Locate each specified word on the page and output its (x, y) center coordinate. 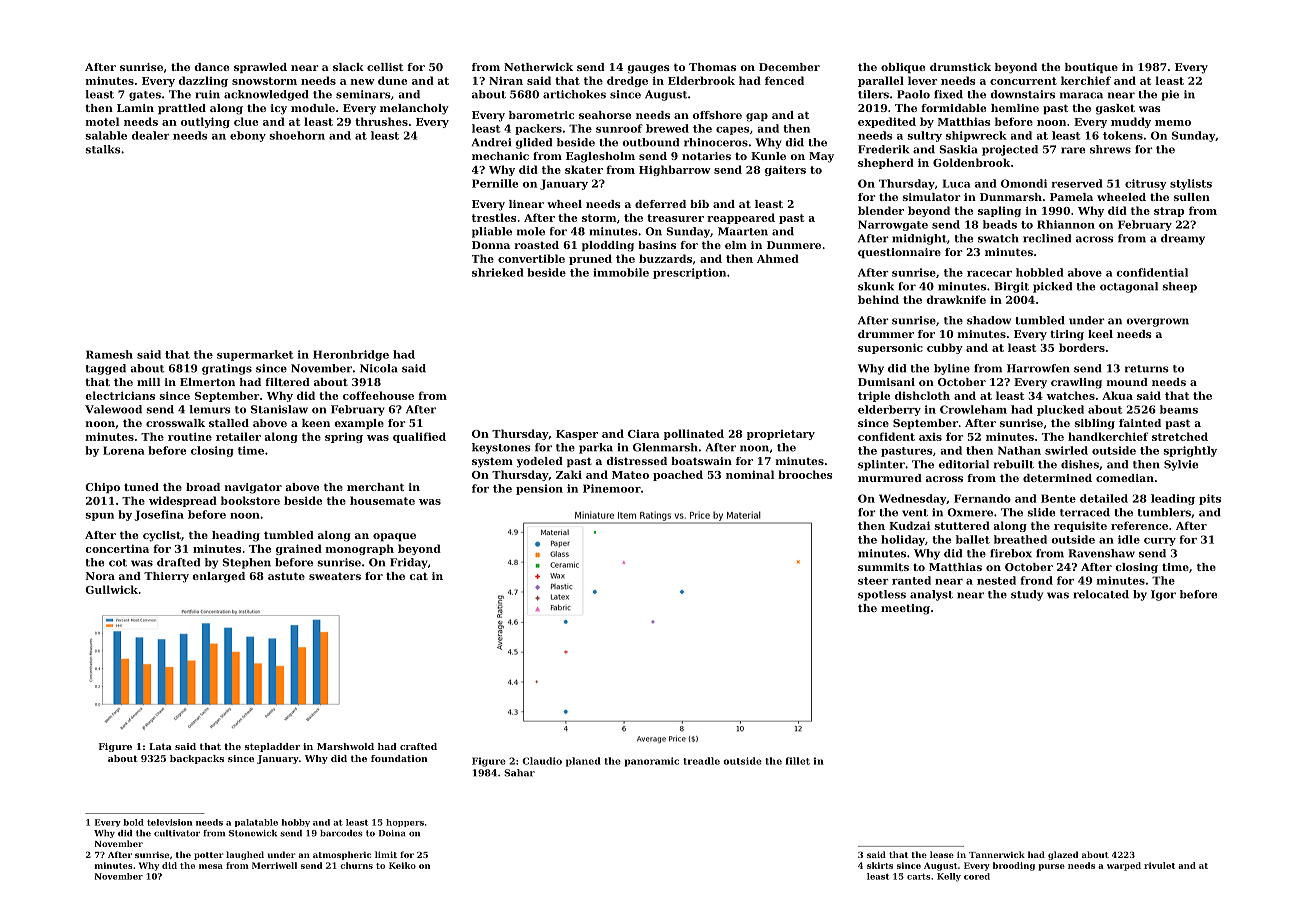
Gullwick (111, 589)
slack (348, 67)
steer (873, 581)
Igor (1163, 595)
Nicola (379, 368)
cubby (945, 348)
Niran (506, 80)
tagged (106, 369)
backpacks (197, 759)
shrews (1110, 149)
